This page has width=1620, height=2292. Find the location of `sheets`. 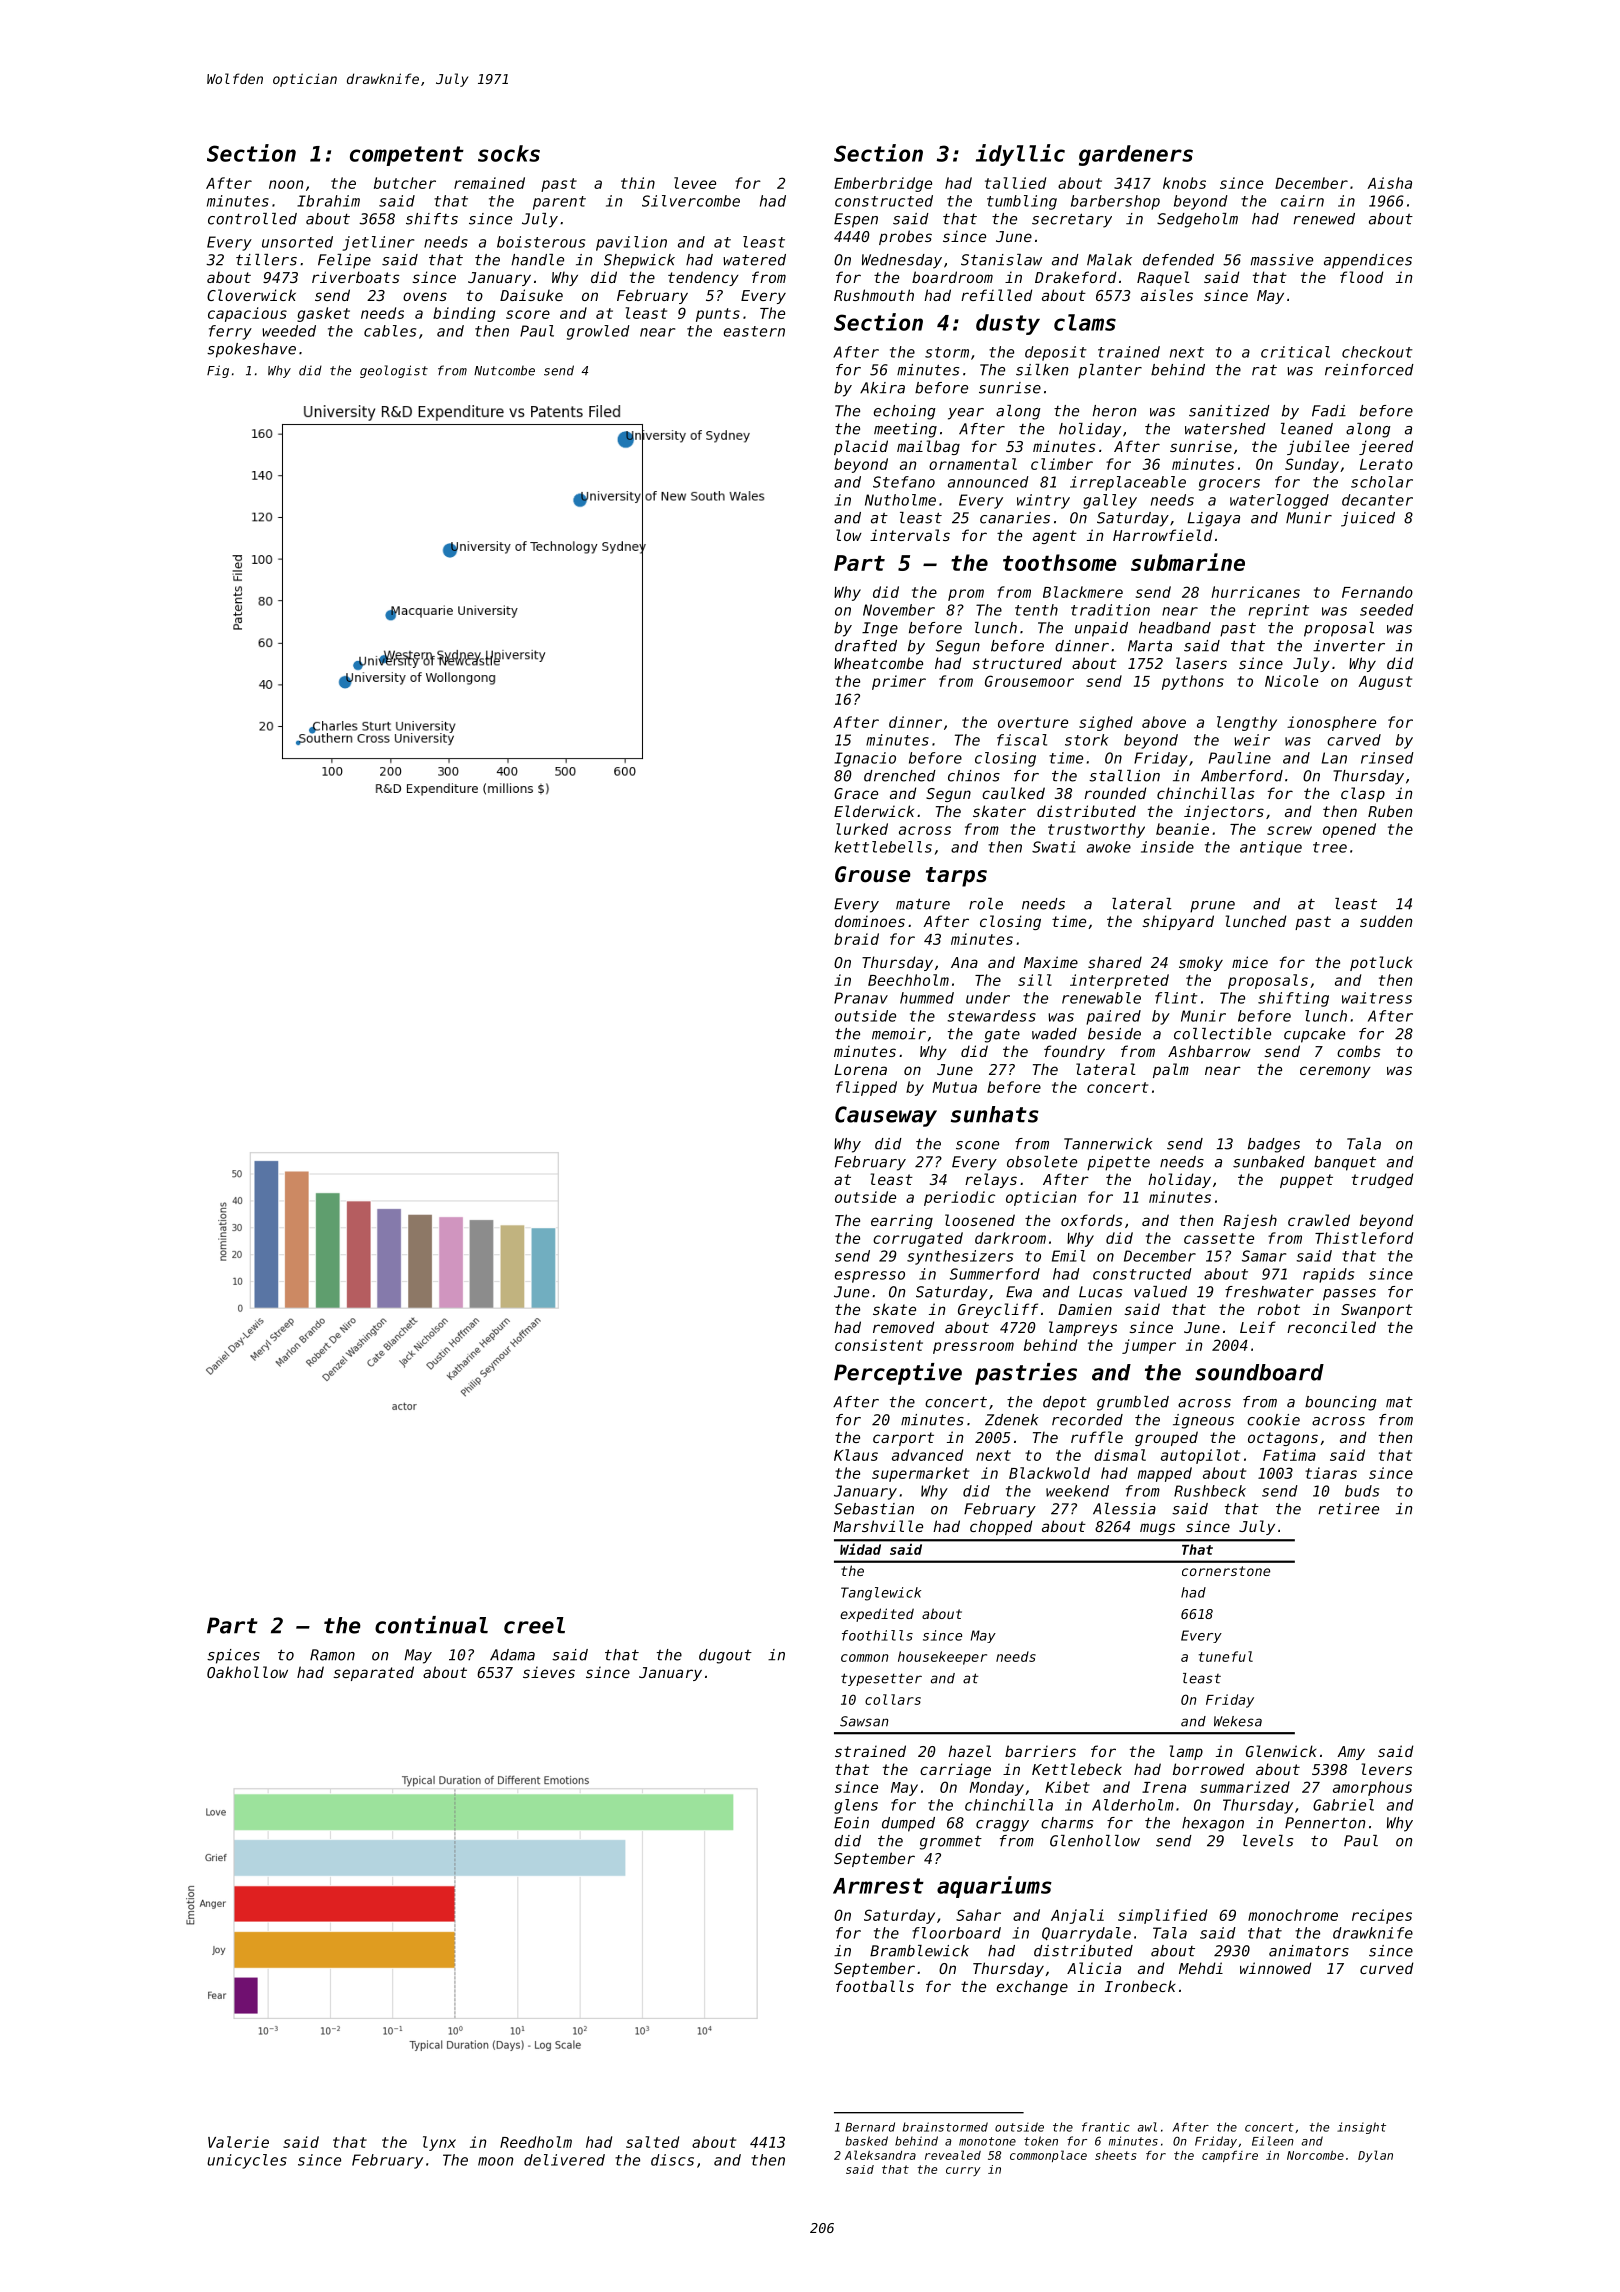

sheets is located at coordinates (1116, 2155).
